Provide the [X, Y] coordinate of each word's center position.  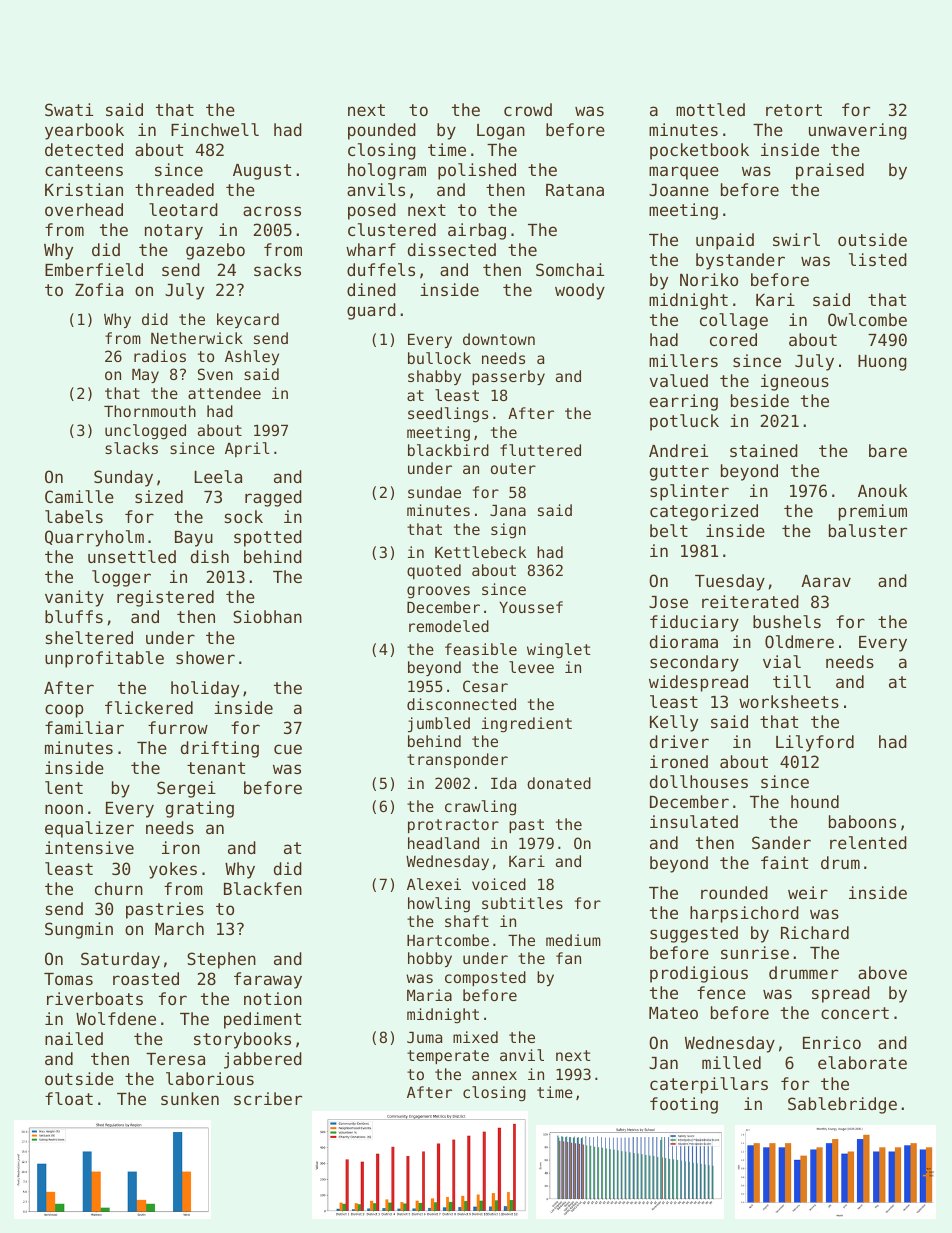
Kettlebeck [480, 552]
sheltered [89, 637]
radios [160, 356]
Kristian [84, 189]
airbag [477, 231]
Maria [429, 995]
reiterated [750, 601]
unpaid [725, 241]
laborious [210, 1078]
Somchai [570, 269]
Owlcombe [867, 319]
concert [855, 1013]
